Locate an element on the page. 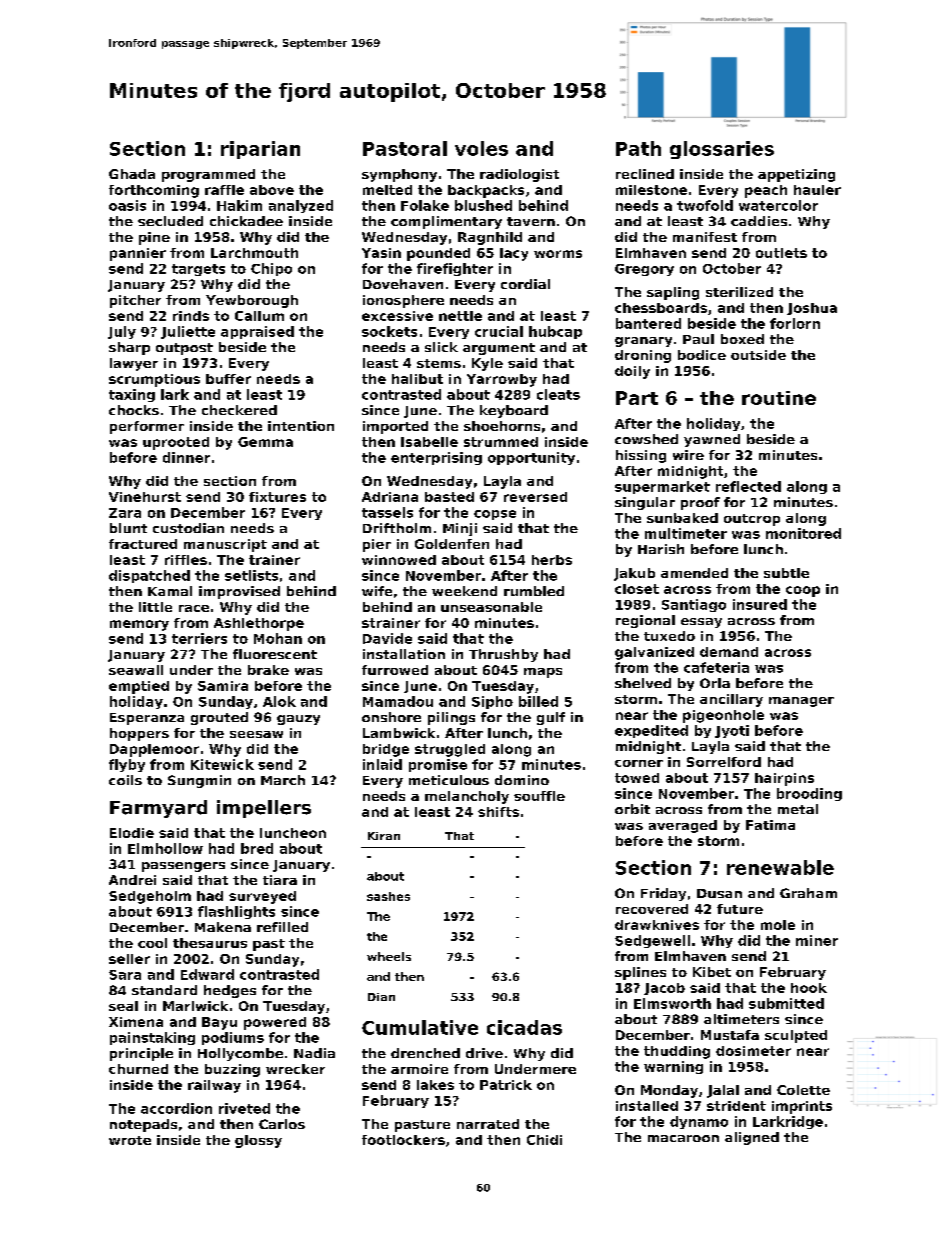  refilled is located at coordinates (282, 927).
